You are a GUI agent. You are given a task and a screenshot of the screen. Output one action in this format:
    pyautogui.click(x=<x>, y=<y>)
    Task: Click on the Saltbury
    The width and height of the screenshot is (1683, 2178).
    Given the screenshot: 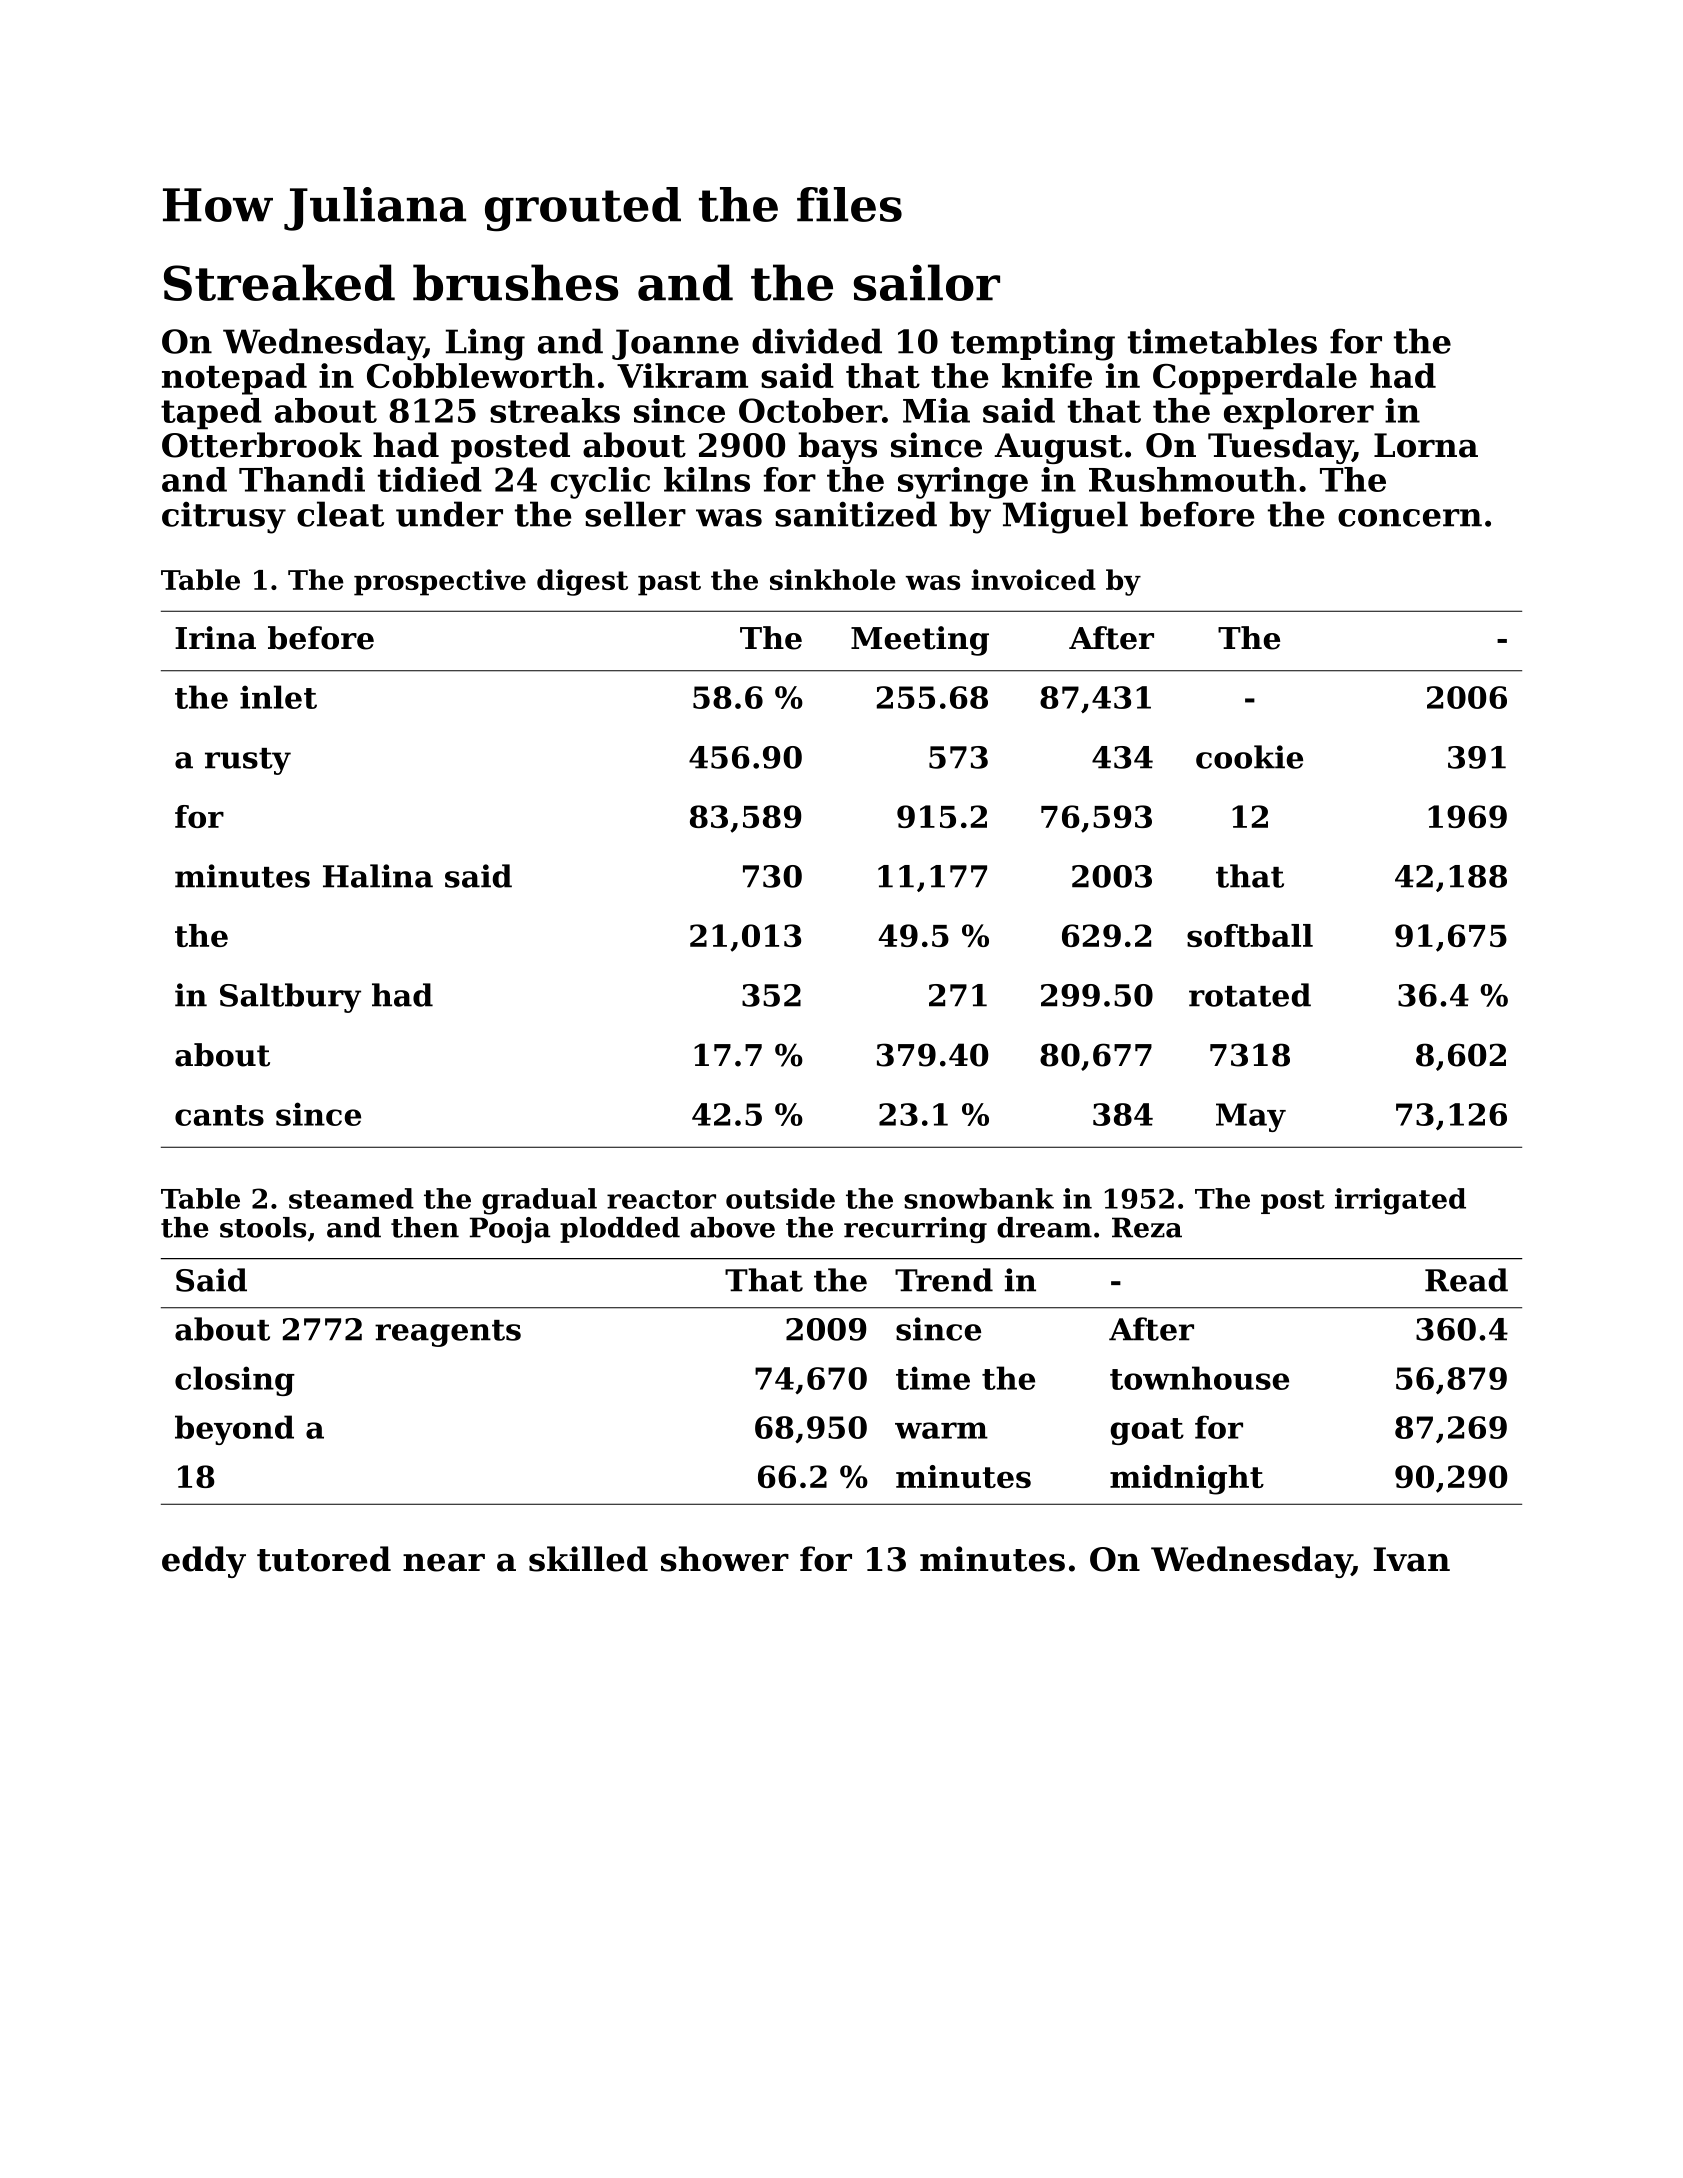 What is the action you would take?
    pyautogui.click(x=290, y=998)
